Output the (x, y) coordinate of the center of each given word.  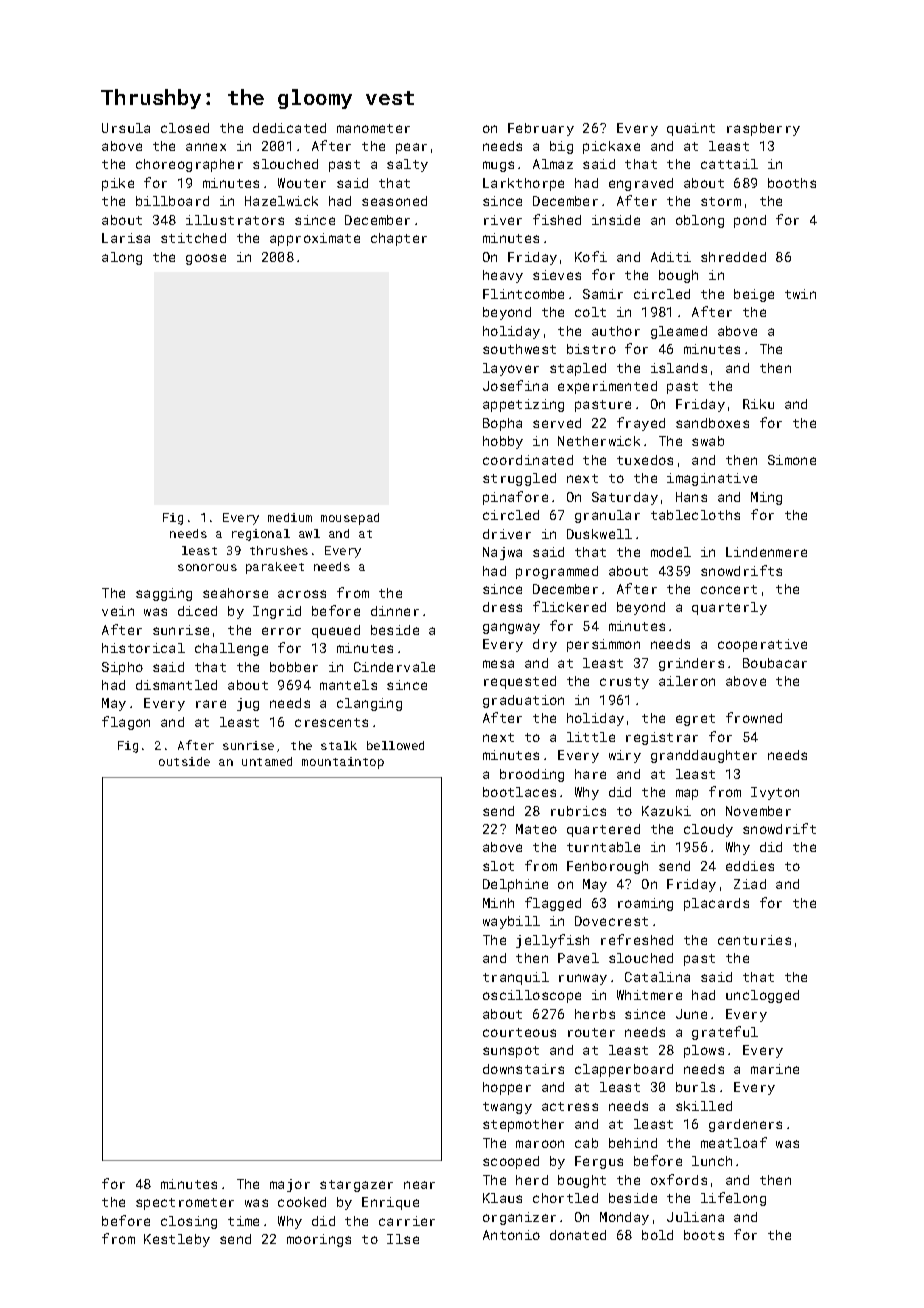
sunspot (511, 1052)
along (122, 258)
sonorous (207, 567)
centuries (754, 940)
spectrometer (185, 1204)
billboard (172, 201)
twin (800, 294)
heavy (503, 276)
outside (184, 761)
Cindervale (394, 667)
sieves (557, 275)
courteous (519, 1032)
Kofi (591, 256)
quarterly (729, 608)
